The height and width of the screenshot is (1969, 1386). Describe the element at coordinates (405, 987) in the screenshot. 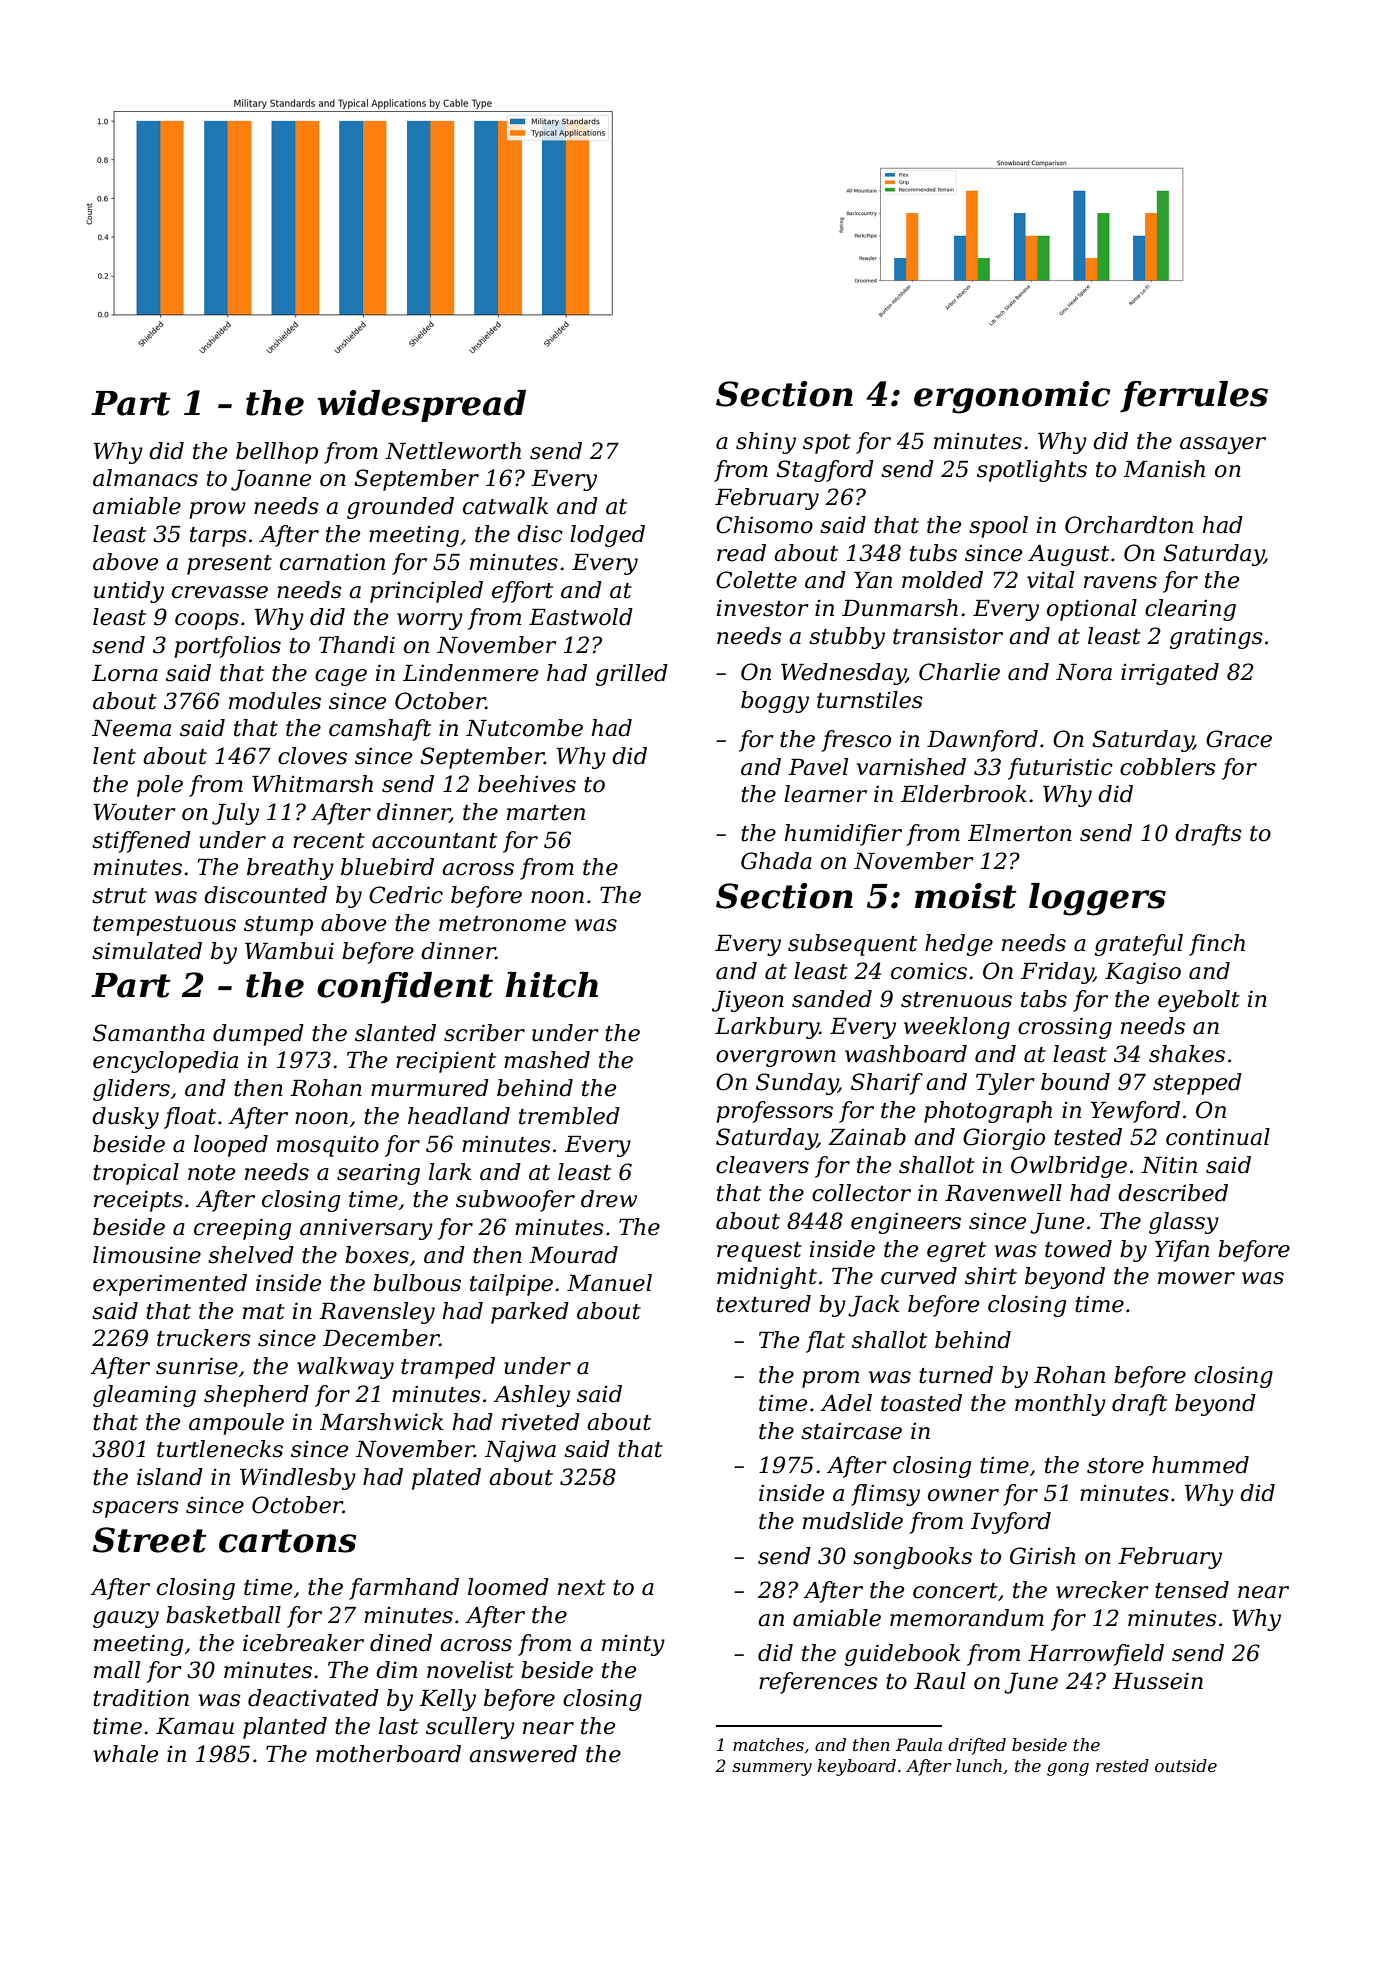

I see `confident` at that location.
